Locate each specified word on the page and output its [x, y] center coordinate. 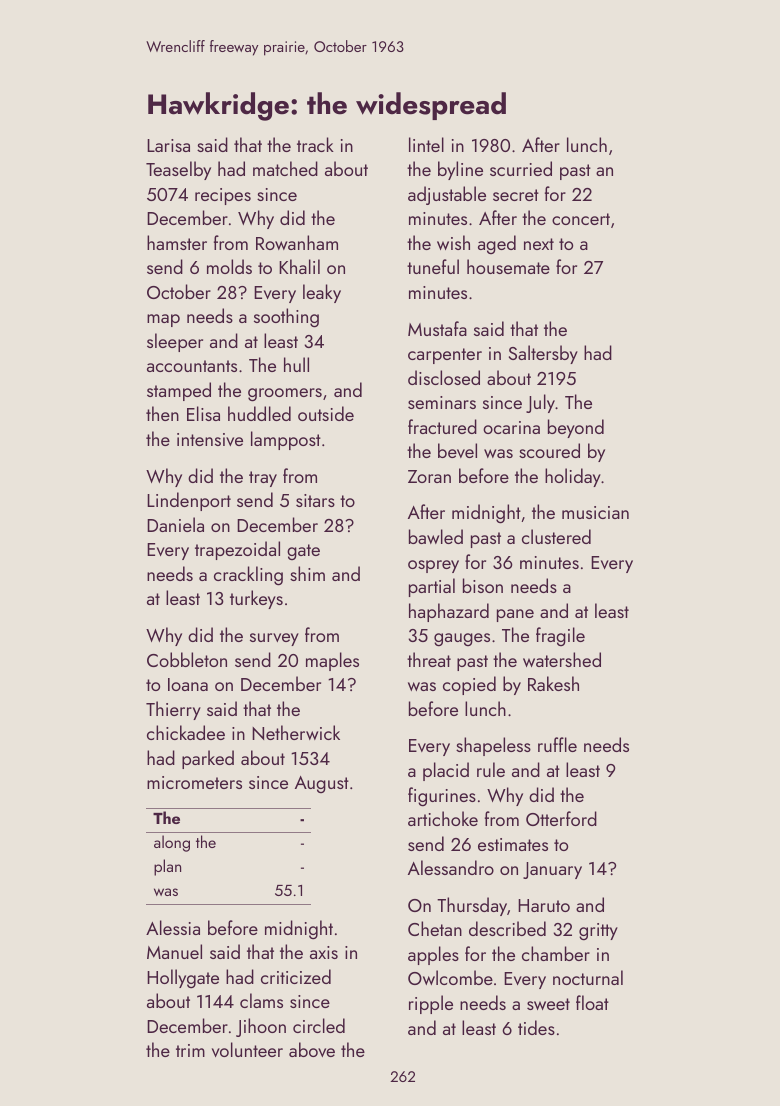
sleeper [175, 342]
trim [190, 1050]
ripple [431, 1004]
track [315, 144]
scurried [521, 168]
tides [536, 1027]
